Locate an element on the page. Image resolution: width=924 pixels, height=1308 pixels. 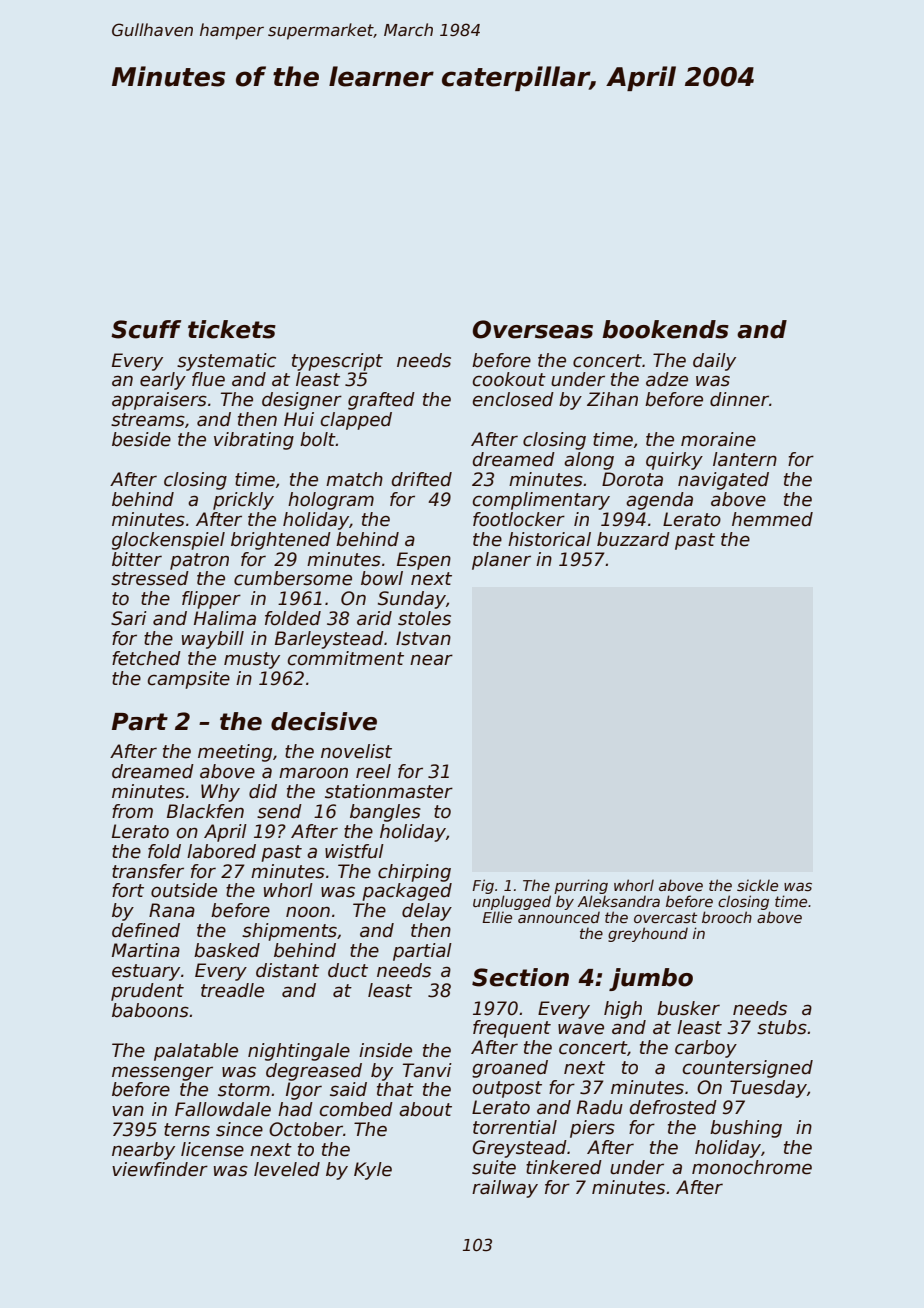
tickets is located at coordinates (232, 329).
